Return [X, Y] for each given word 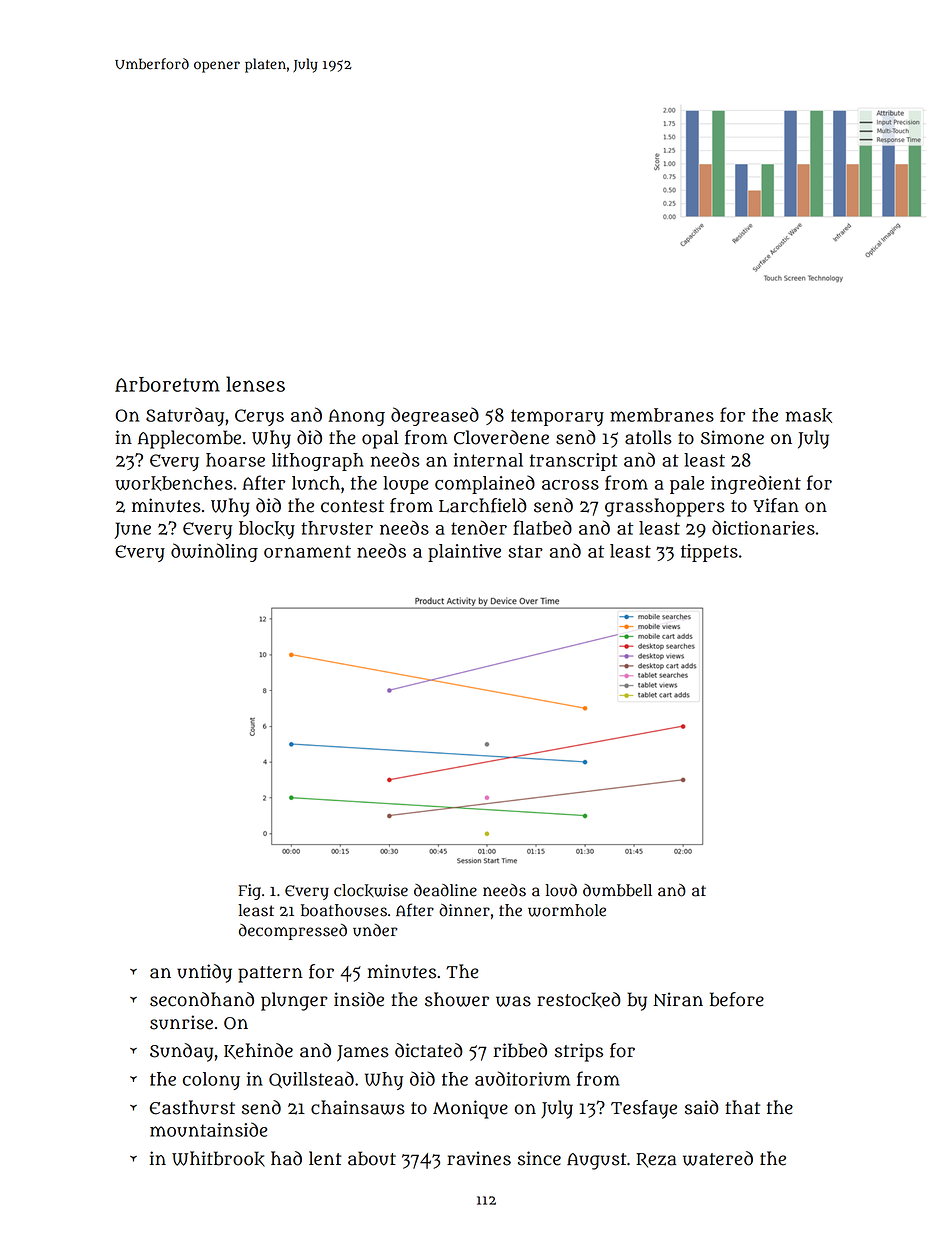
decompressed [293, 932]
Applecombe [189, 439]
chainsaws [358, 1107]
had [286, 1158]
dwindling [214, 552]
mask [809, 415]
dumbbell [617, 890]
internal [488, 460]
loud [561, 890]
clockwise [371, 891]
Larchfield [483, 505]
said [702, 1107]
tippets [709, 553]
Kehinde [258, 1051]
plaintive [464, 553]
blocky [267, 530]
